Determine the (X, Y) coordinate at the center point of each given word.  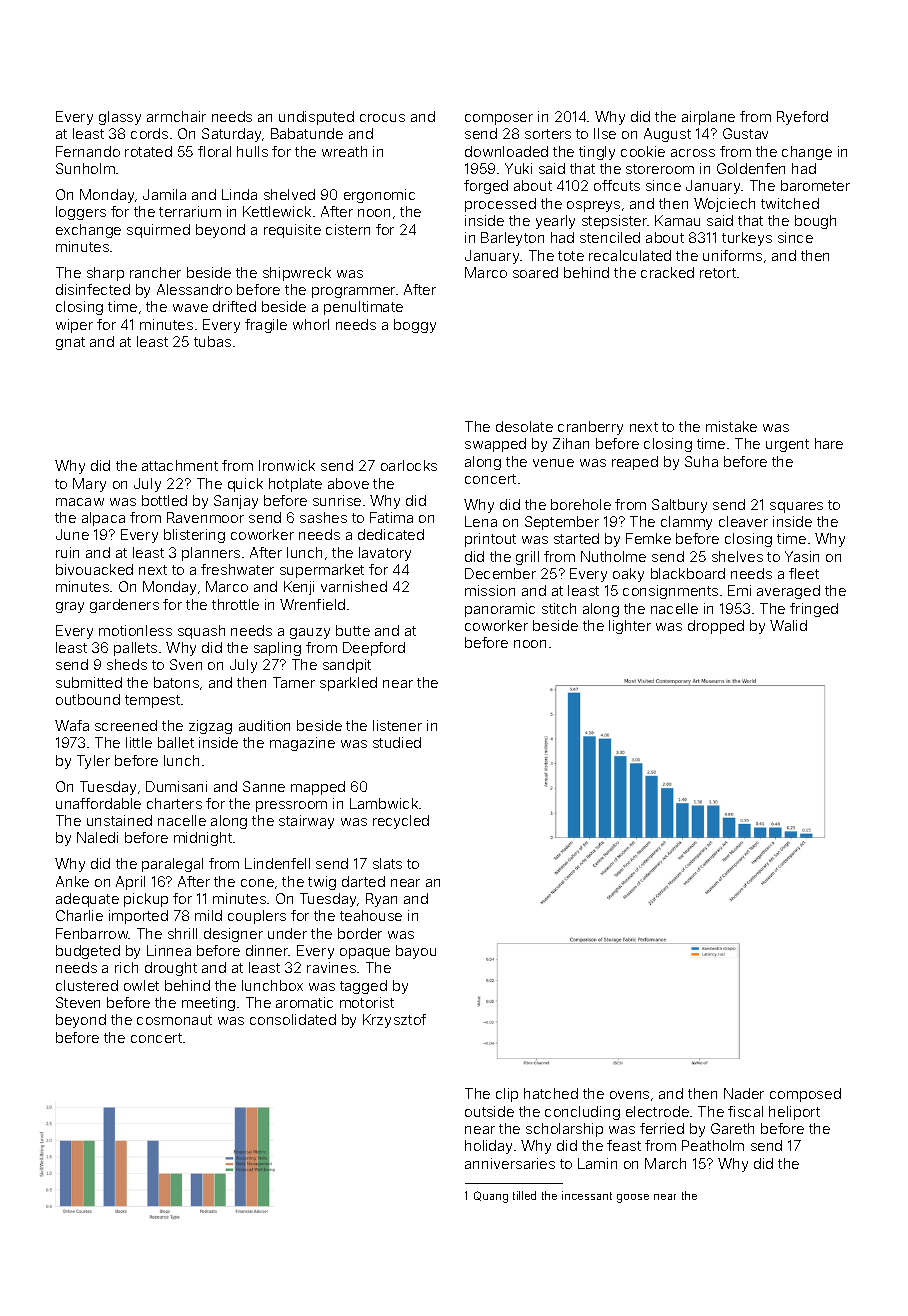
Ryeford (802, 118)
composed (805, 1095)
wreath (344, 151)
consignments (670, 592)
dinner (267, 950)
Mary (89, 485)
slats (387, 863)
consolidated (293, 1019)
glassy (120, 118)
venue (553, 463)
